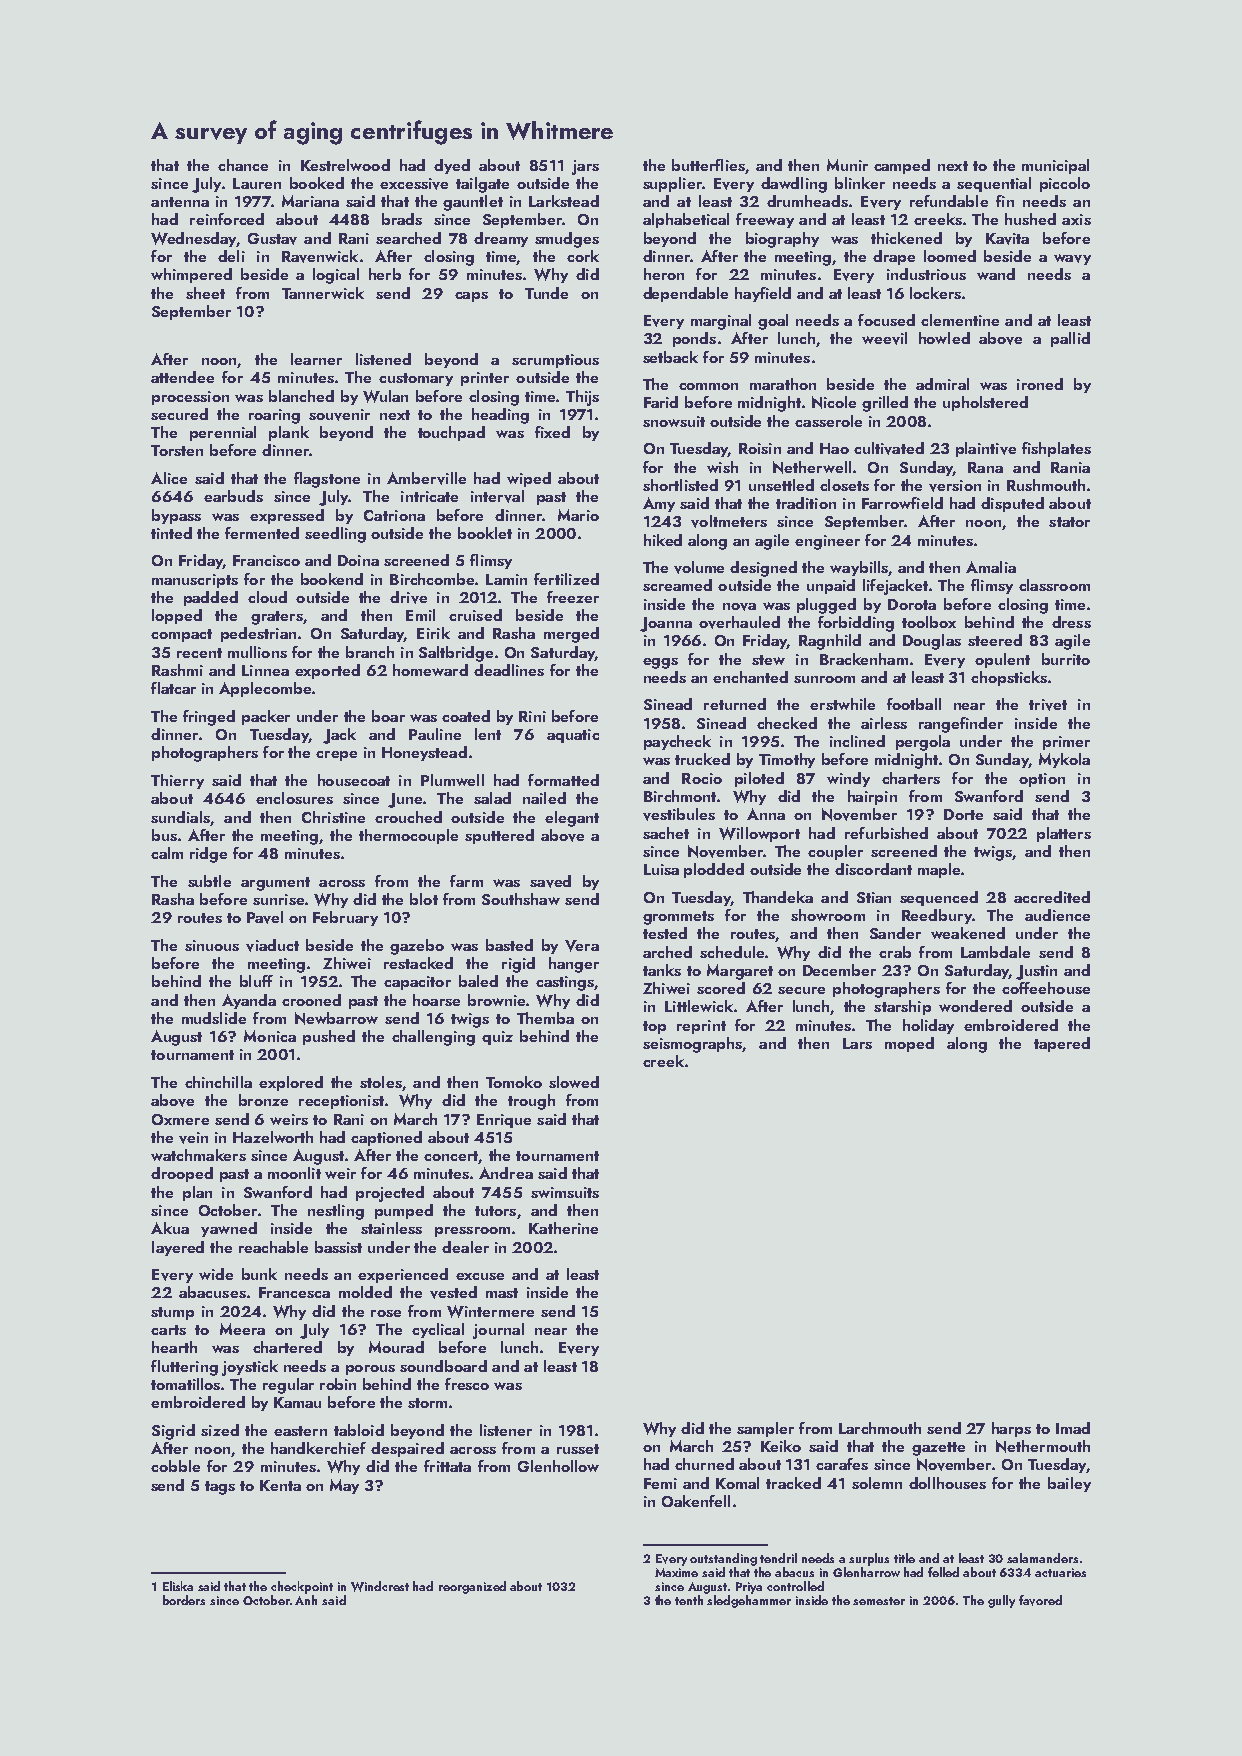 The width and height of the page is (1242, 1756). Describe the element at coordinates (735, 704) in the page. I see `returned` at that location.
